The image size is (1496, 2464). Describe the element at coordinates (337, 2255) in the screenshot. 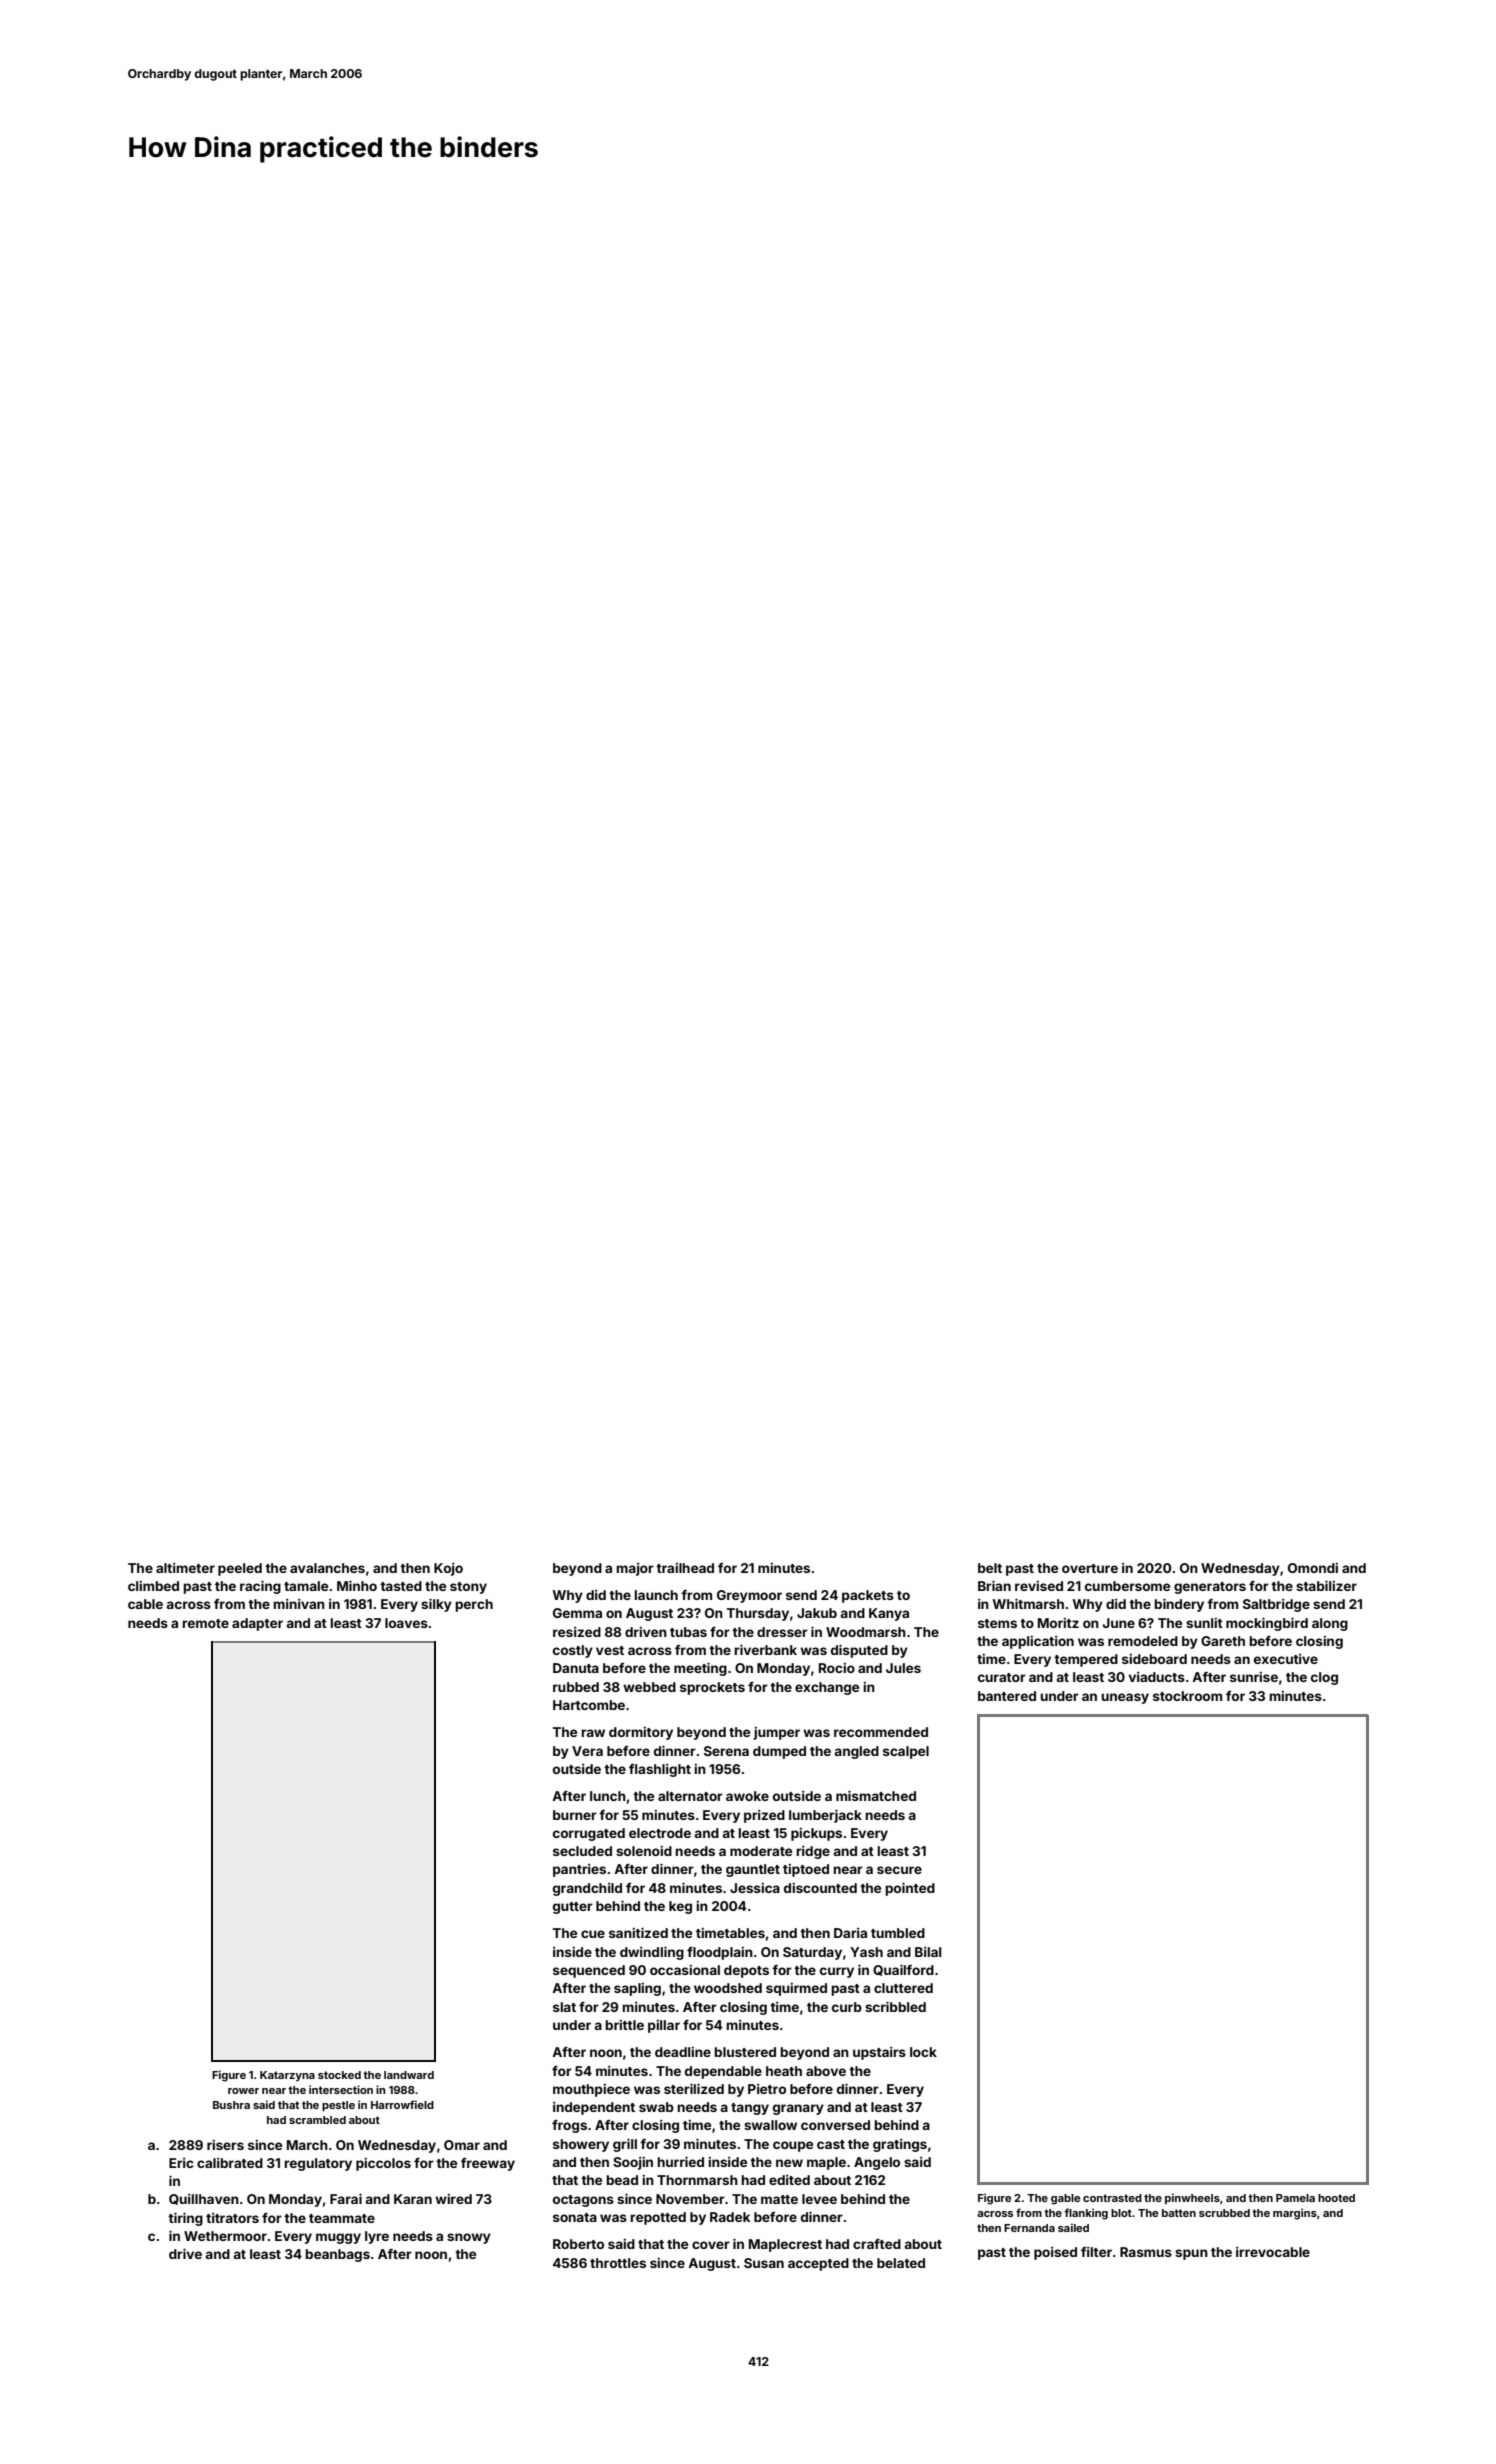

I see `beanbags` at that location.
